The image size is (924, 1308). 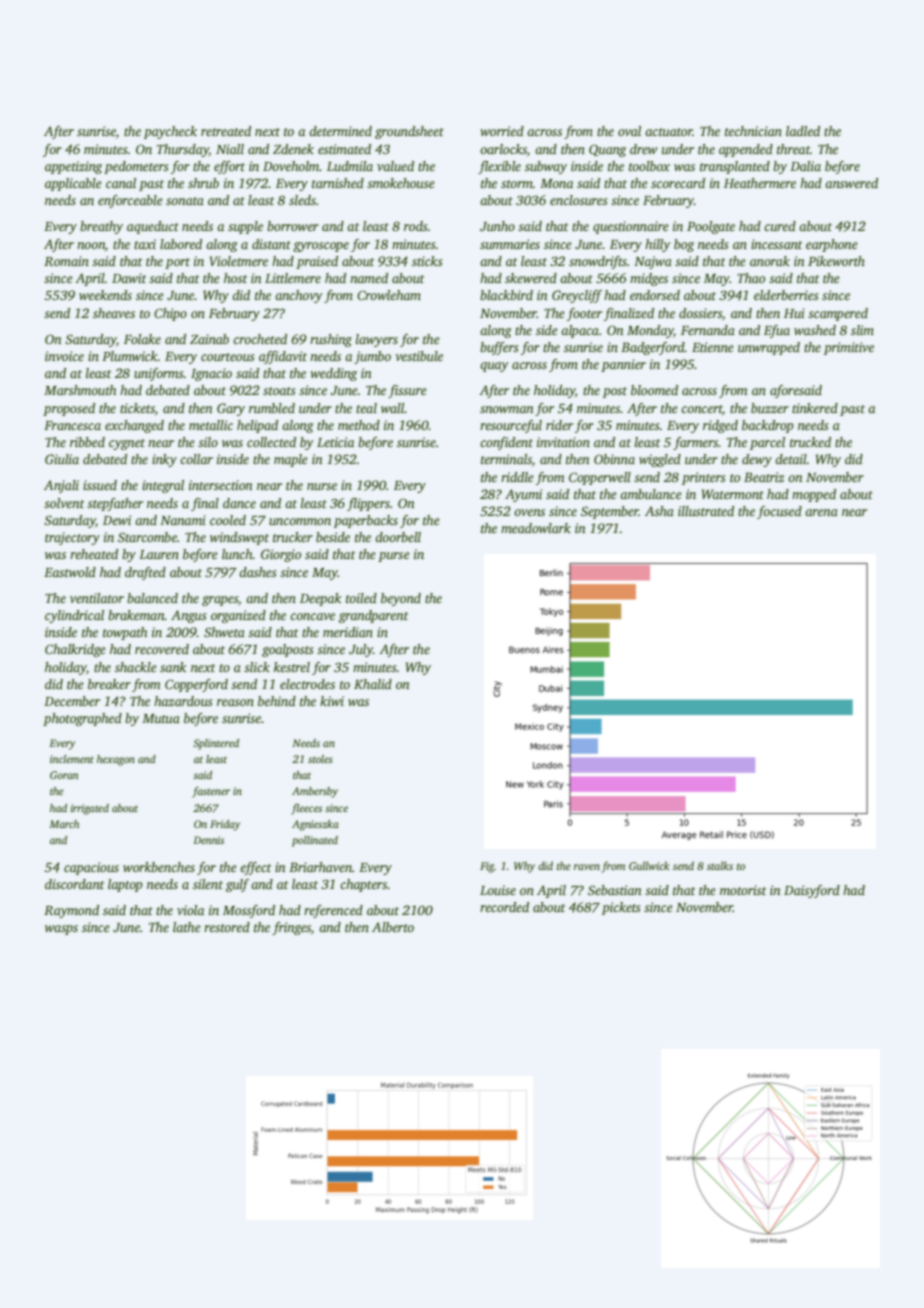 I want to click on Mutua, so click(x=161, y=718).
